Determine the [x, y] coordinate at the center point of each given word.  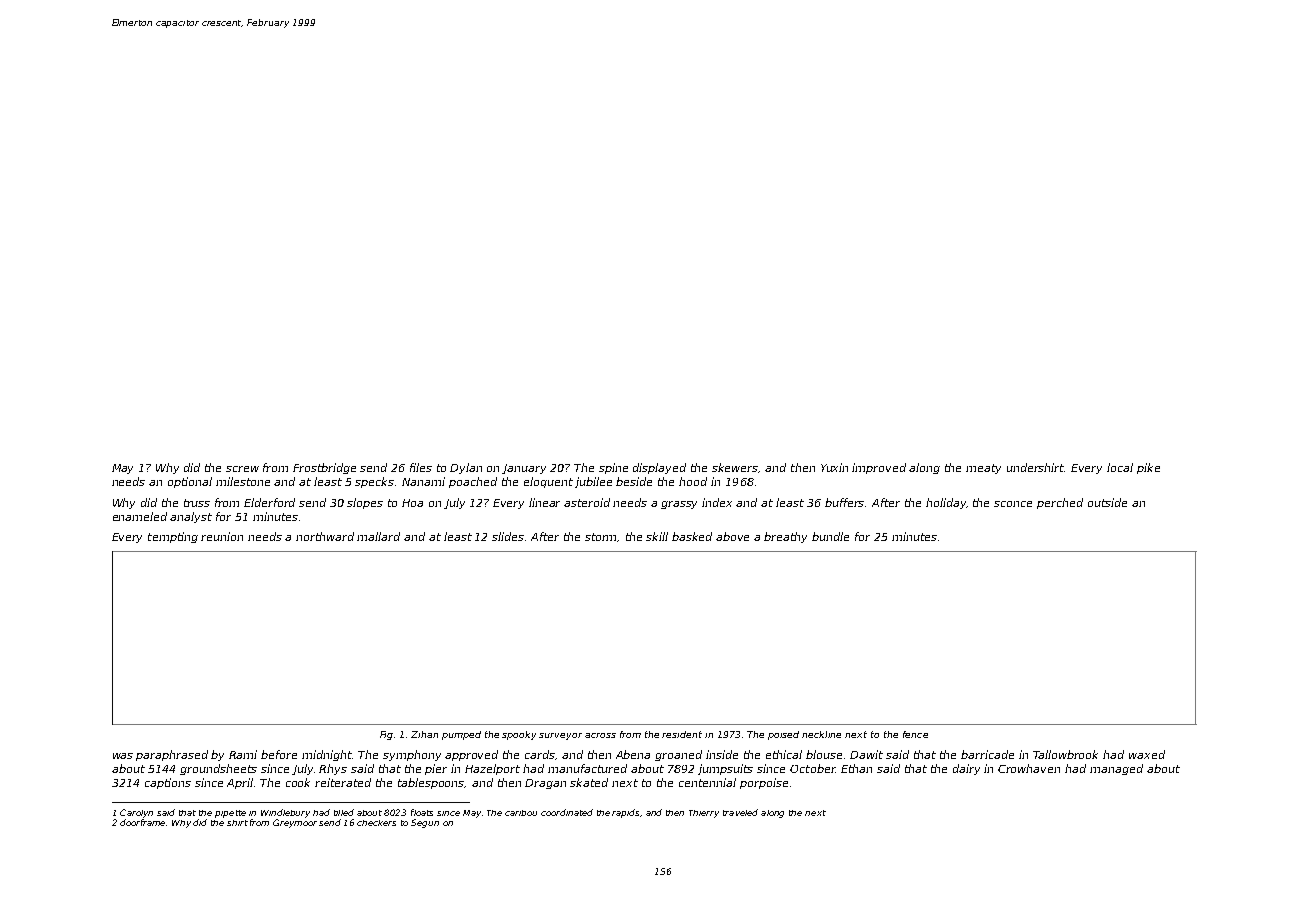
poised [783, 735]
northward [325, 536]
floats [422, 812]
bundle [830, 536]
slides [508, 536]
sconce [1013, 504]
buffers [844, 502]
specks [374, 482]
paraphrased [172, 755]
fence [915, 734]
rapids [626, 813]
